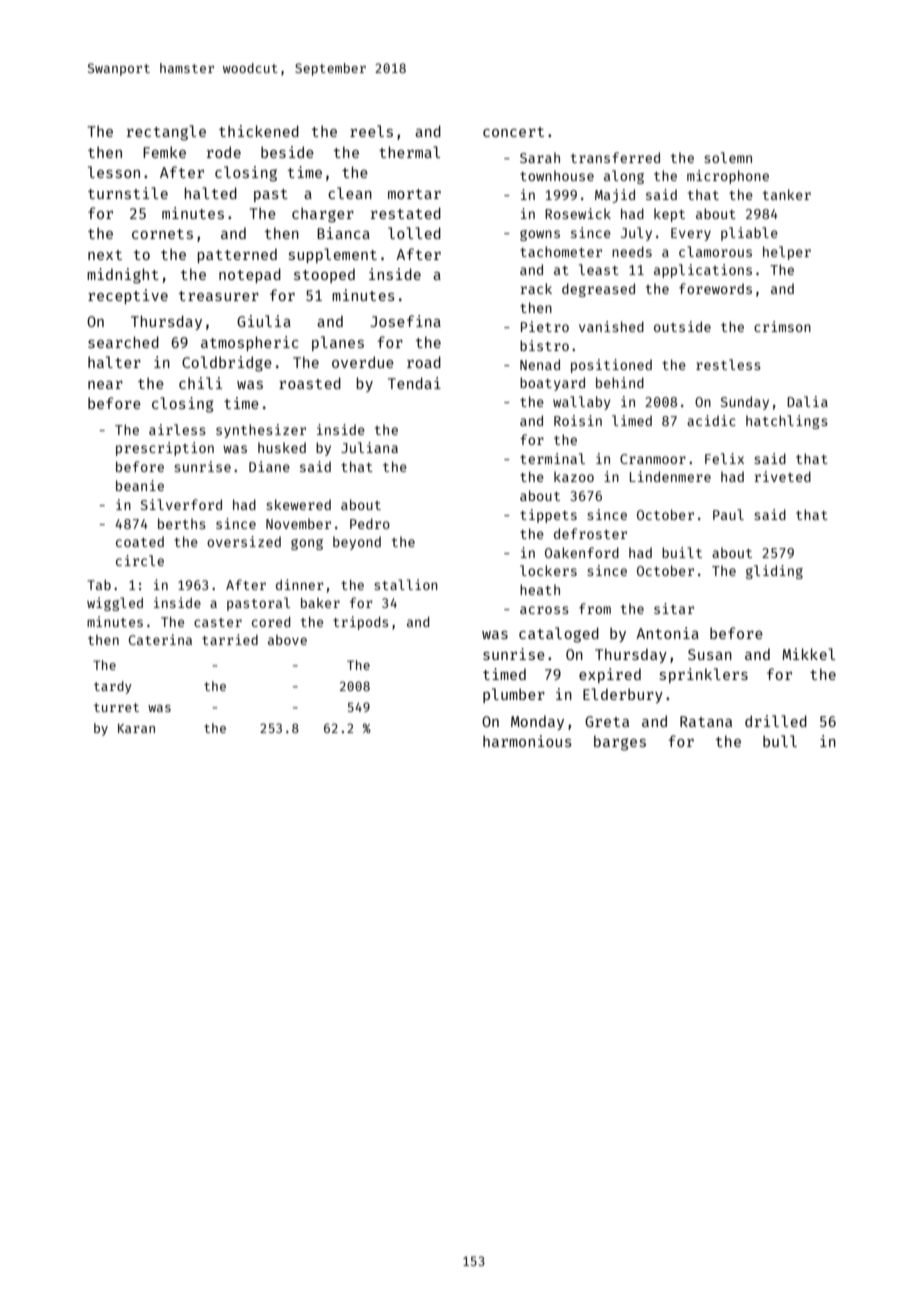 This screenshot has height=1308, width=924. What do you see at coordinates (787, 194) in the screenshot?
I see `tanker` at bounding box center [787, 194].
